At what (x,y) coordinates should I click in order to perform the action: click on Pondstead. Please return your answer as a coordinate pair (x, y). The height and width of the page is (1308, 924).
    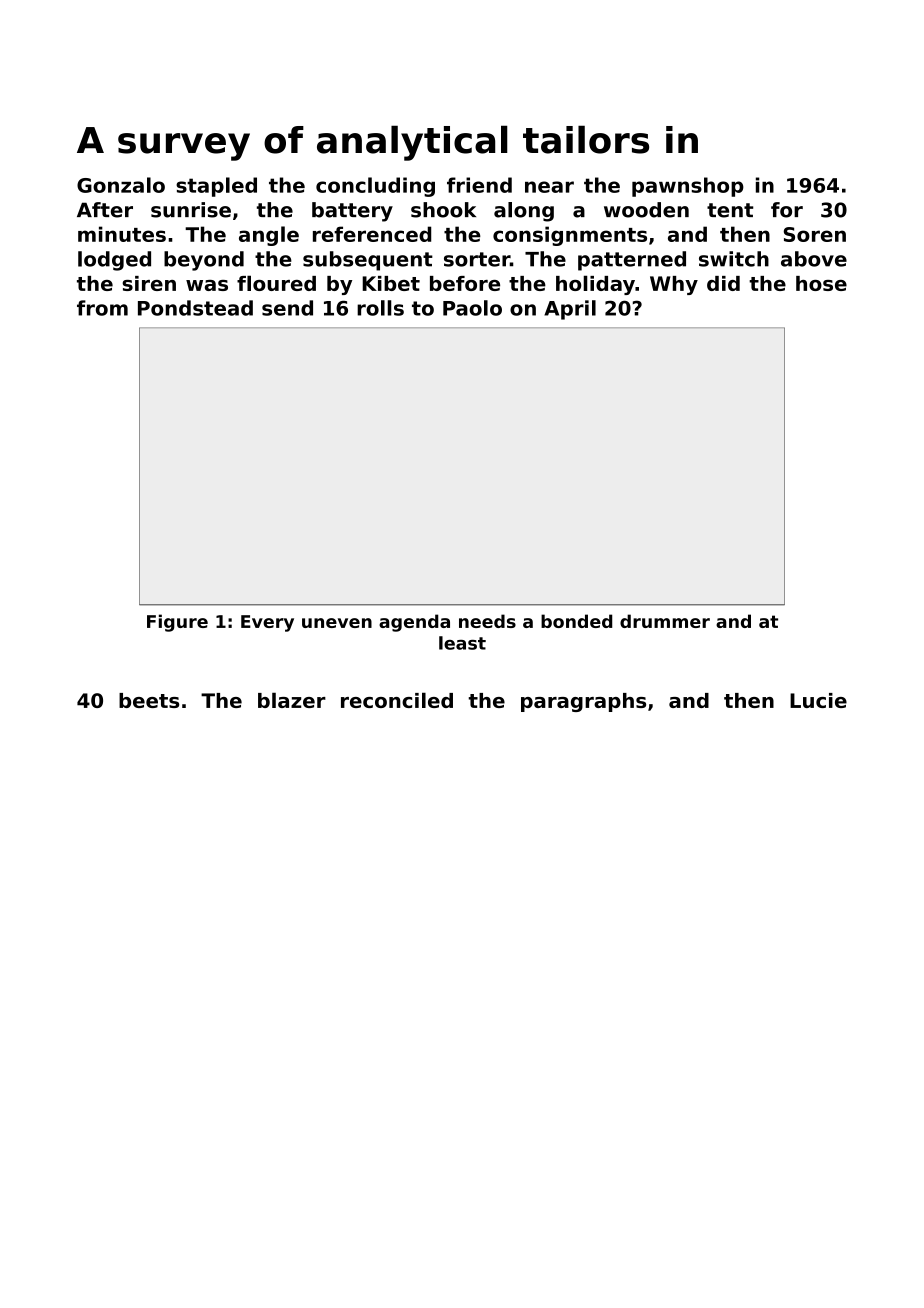
    Looking at the image, I should click on (195, 308).
